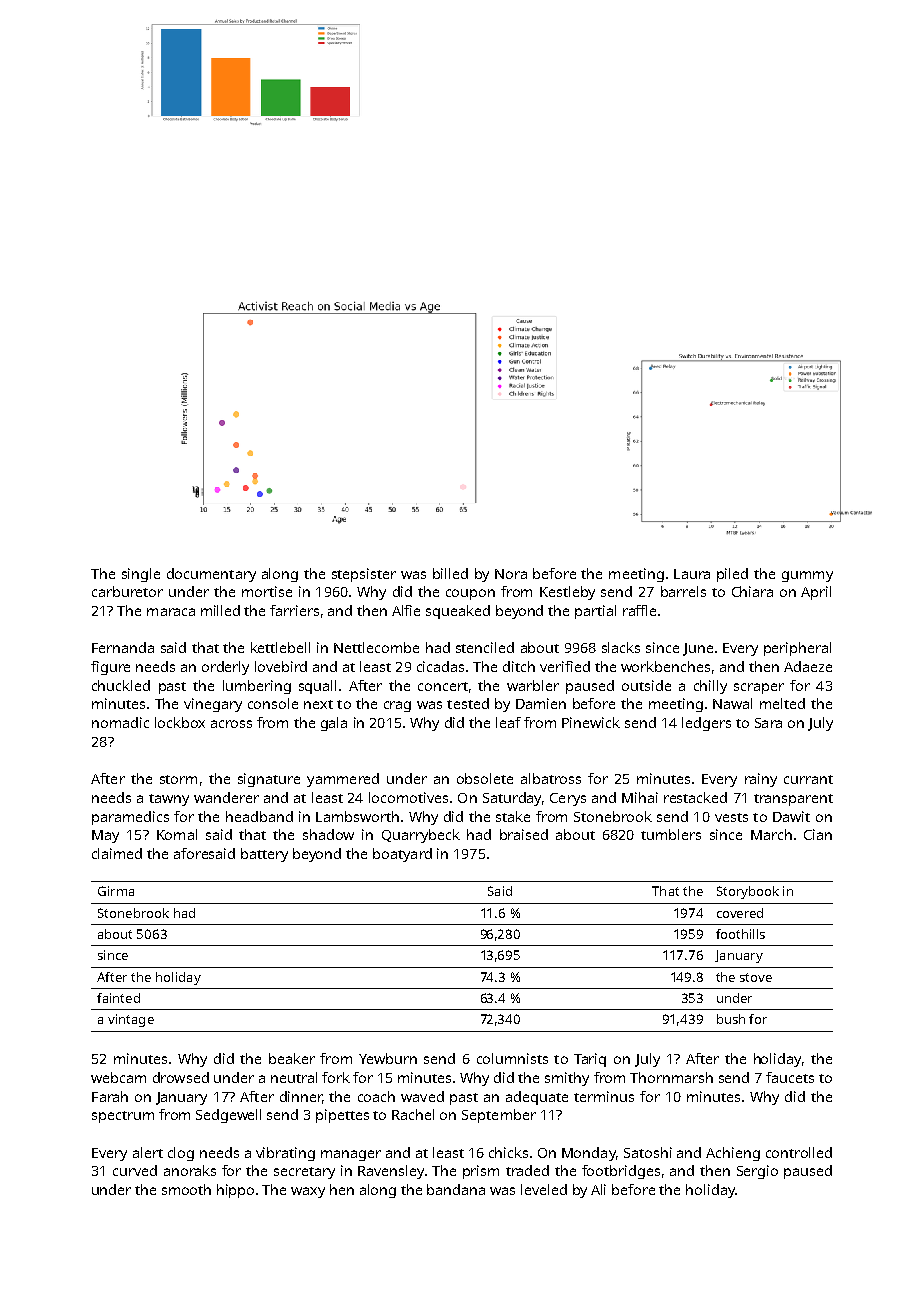 The width and height of the document is (924, 1308). I want to click on Komal, so click(177, 834).
